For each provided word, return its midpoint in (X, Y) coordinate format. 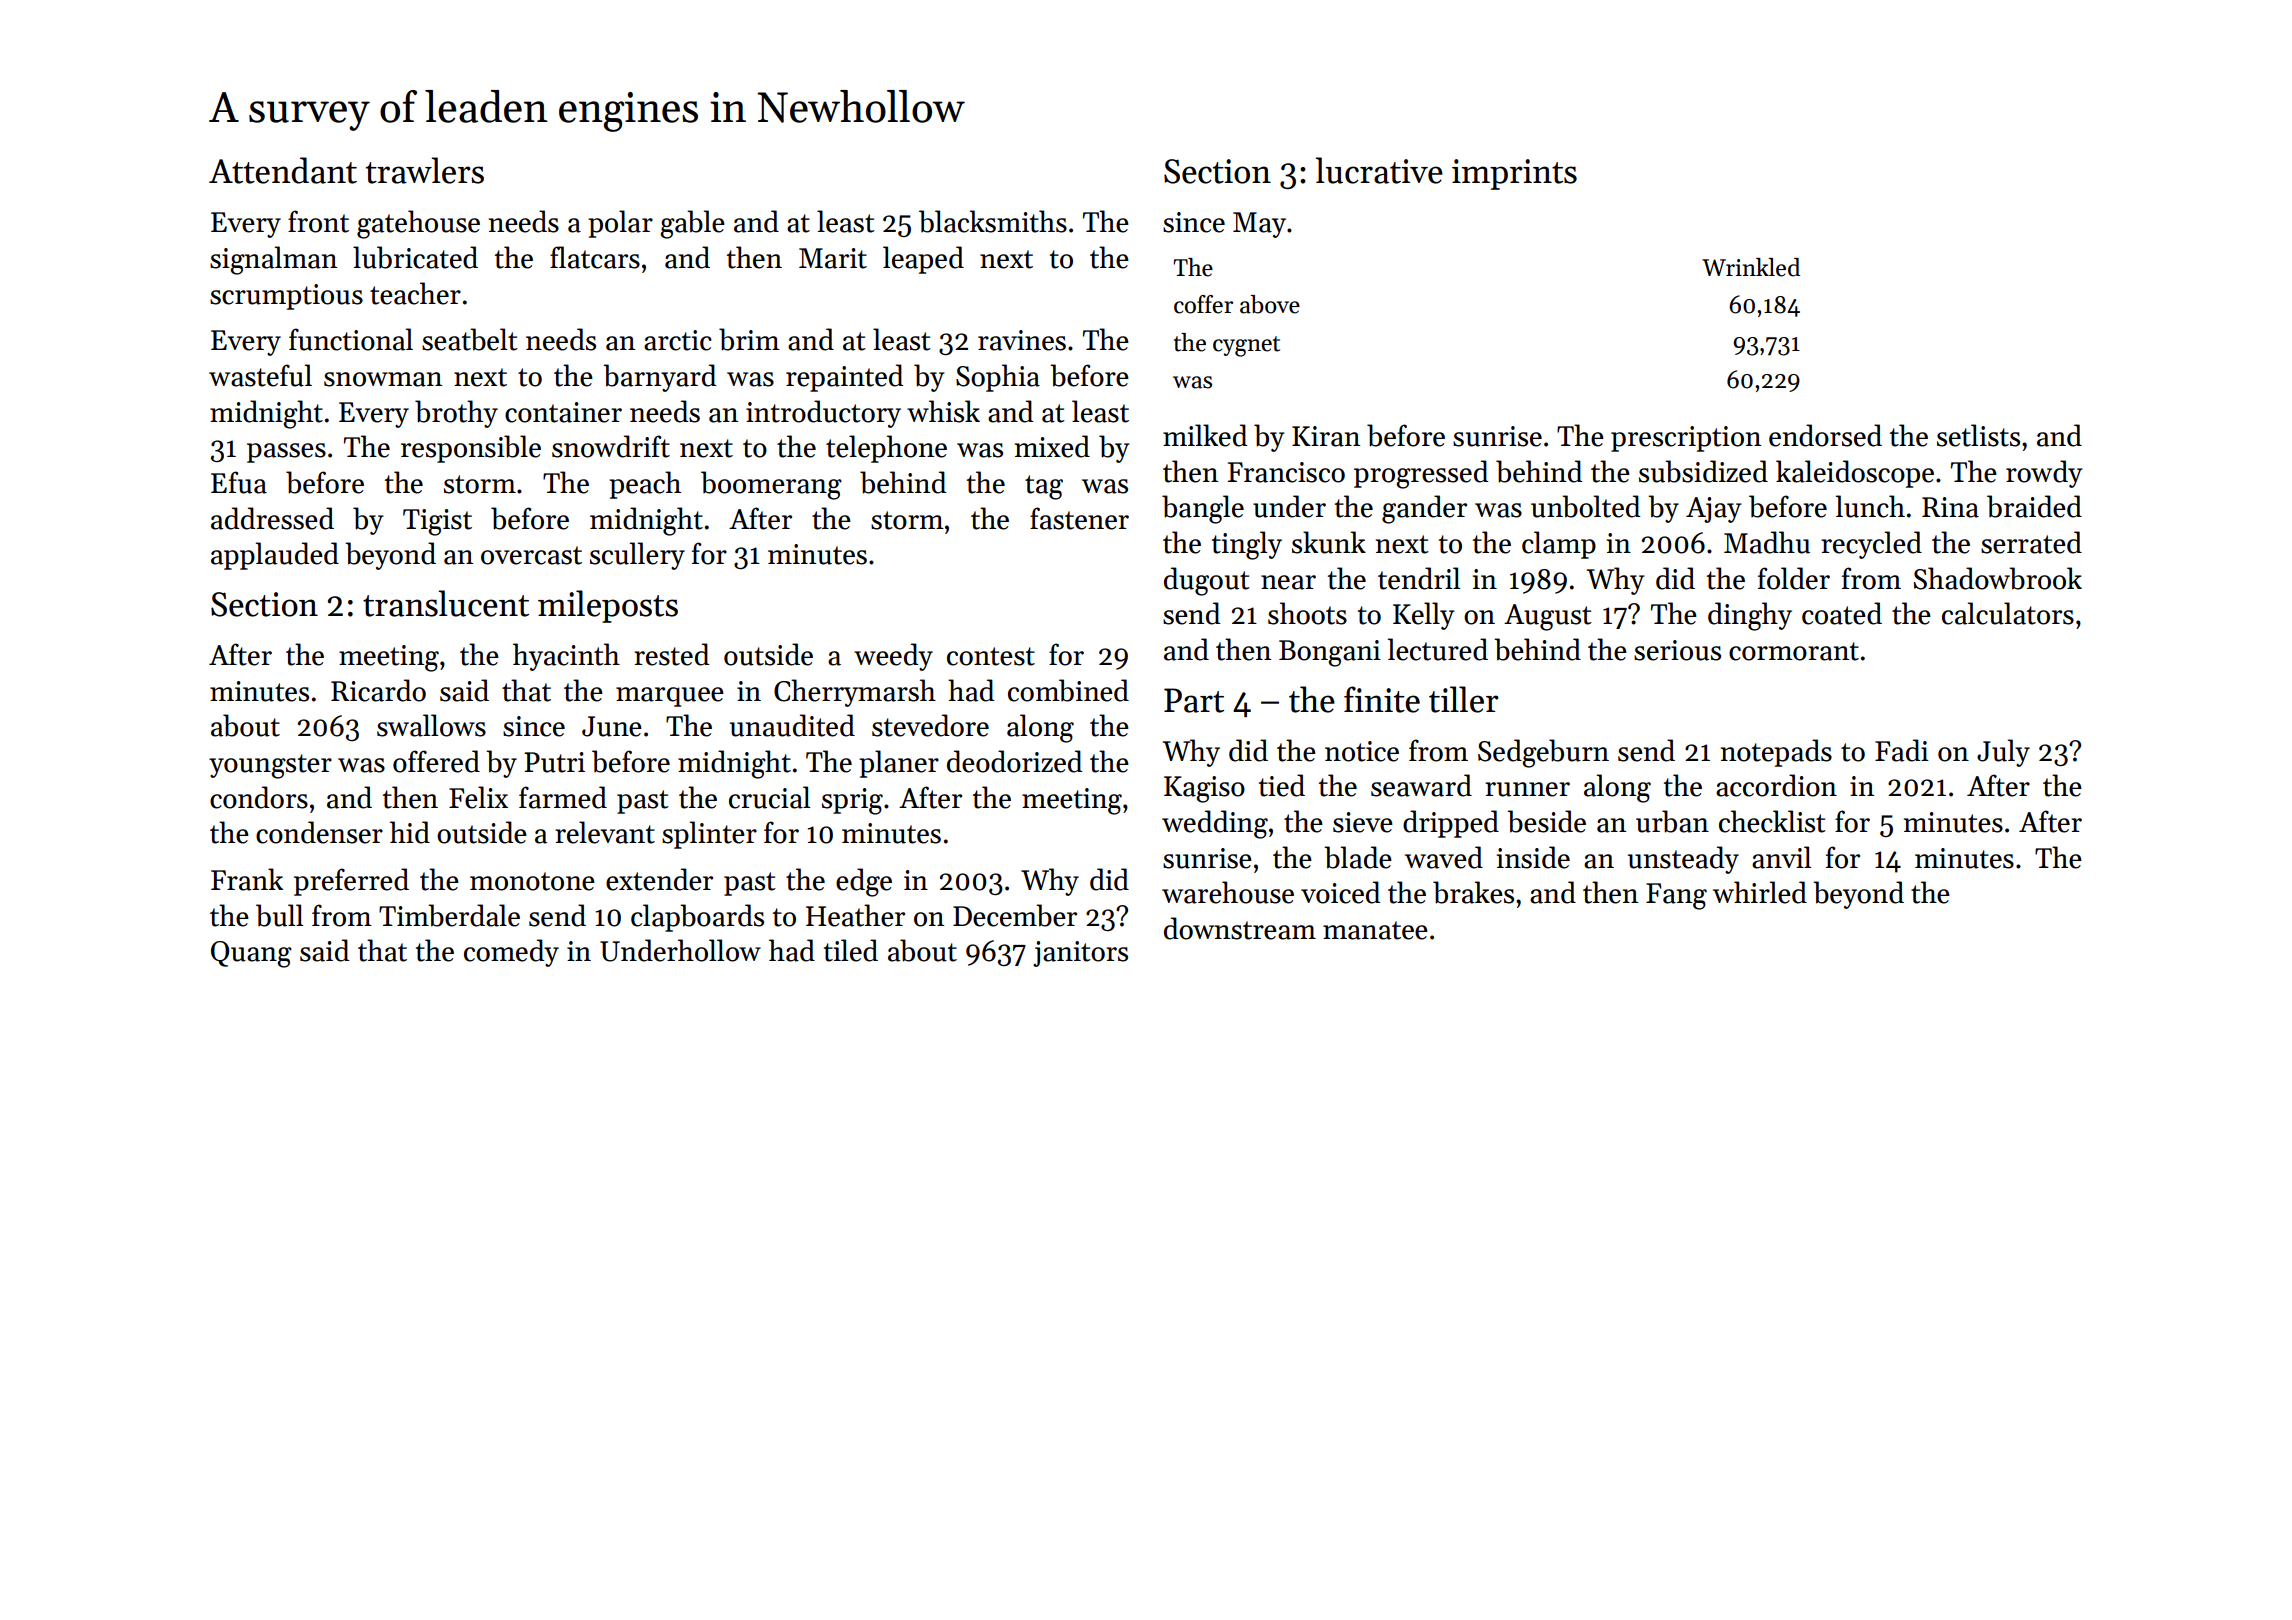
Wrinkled (1751, 267)
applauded (275, 556)
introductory (823, 414)
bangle (1203, 509)
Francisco (1286, 472)
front (318, 221)
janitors (1080, 954)
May (1259, 225)
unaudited (792, 725)
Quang (251, 954)
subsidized (1703, 471)
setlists (1978, 435)
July (2003, 753)
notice (1362, 751)
